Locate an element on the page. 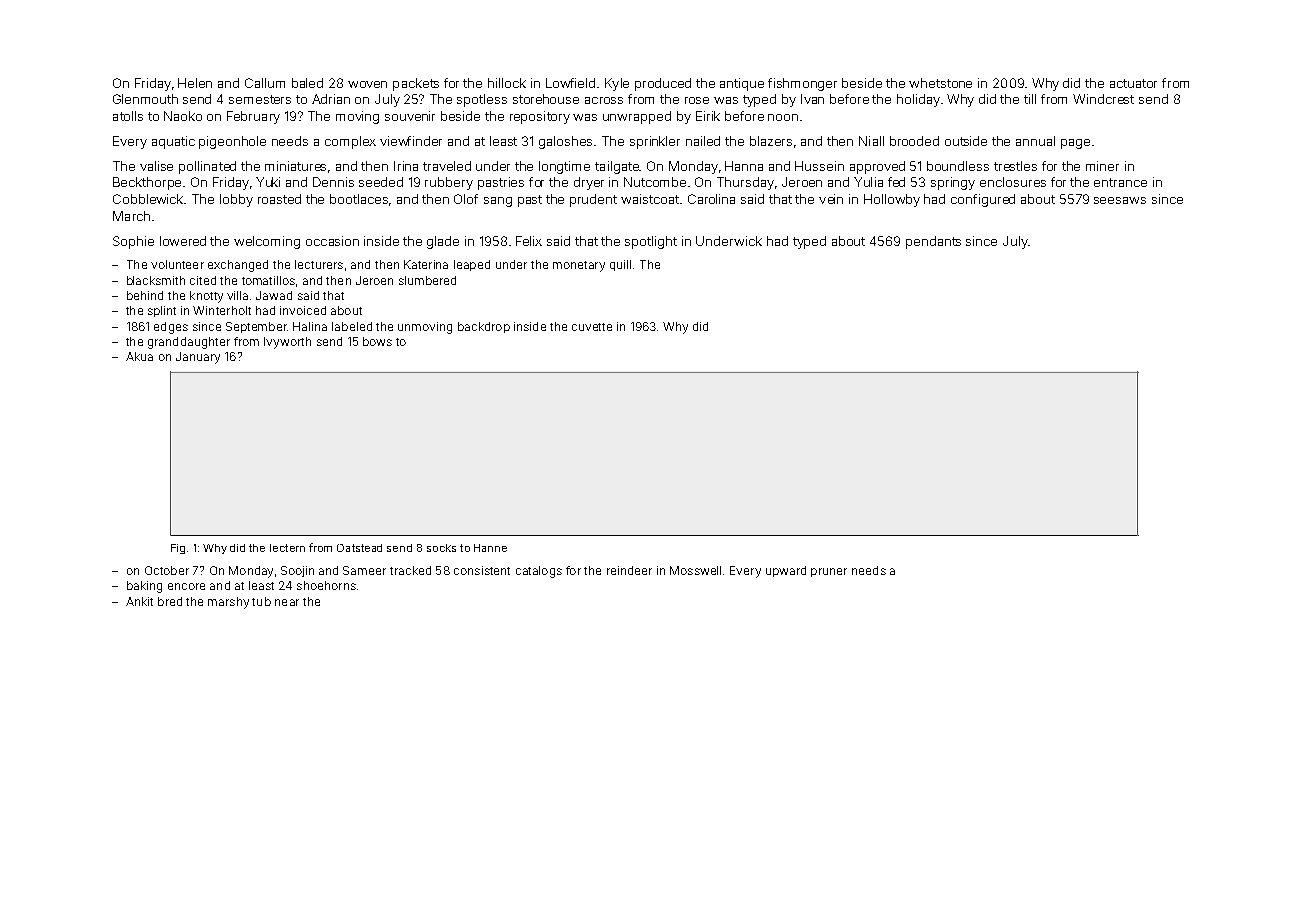 Image resolution: width=1308 pixels, height=924 pixels. whetstone is located at coordinates (940, 83).
